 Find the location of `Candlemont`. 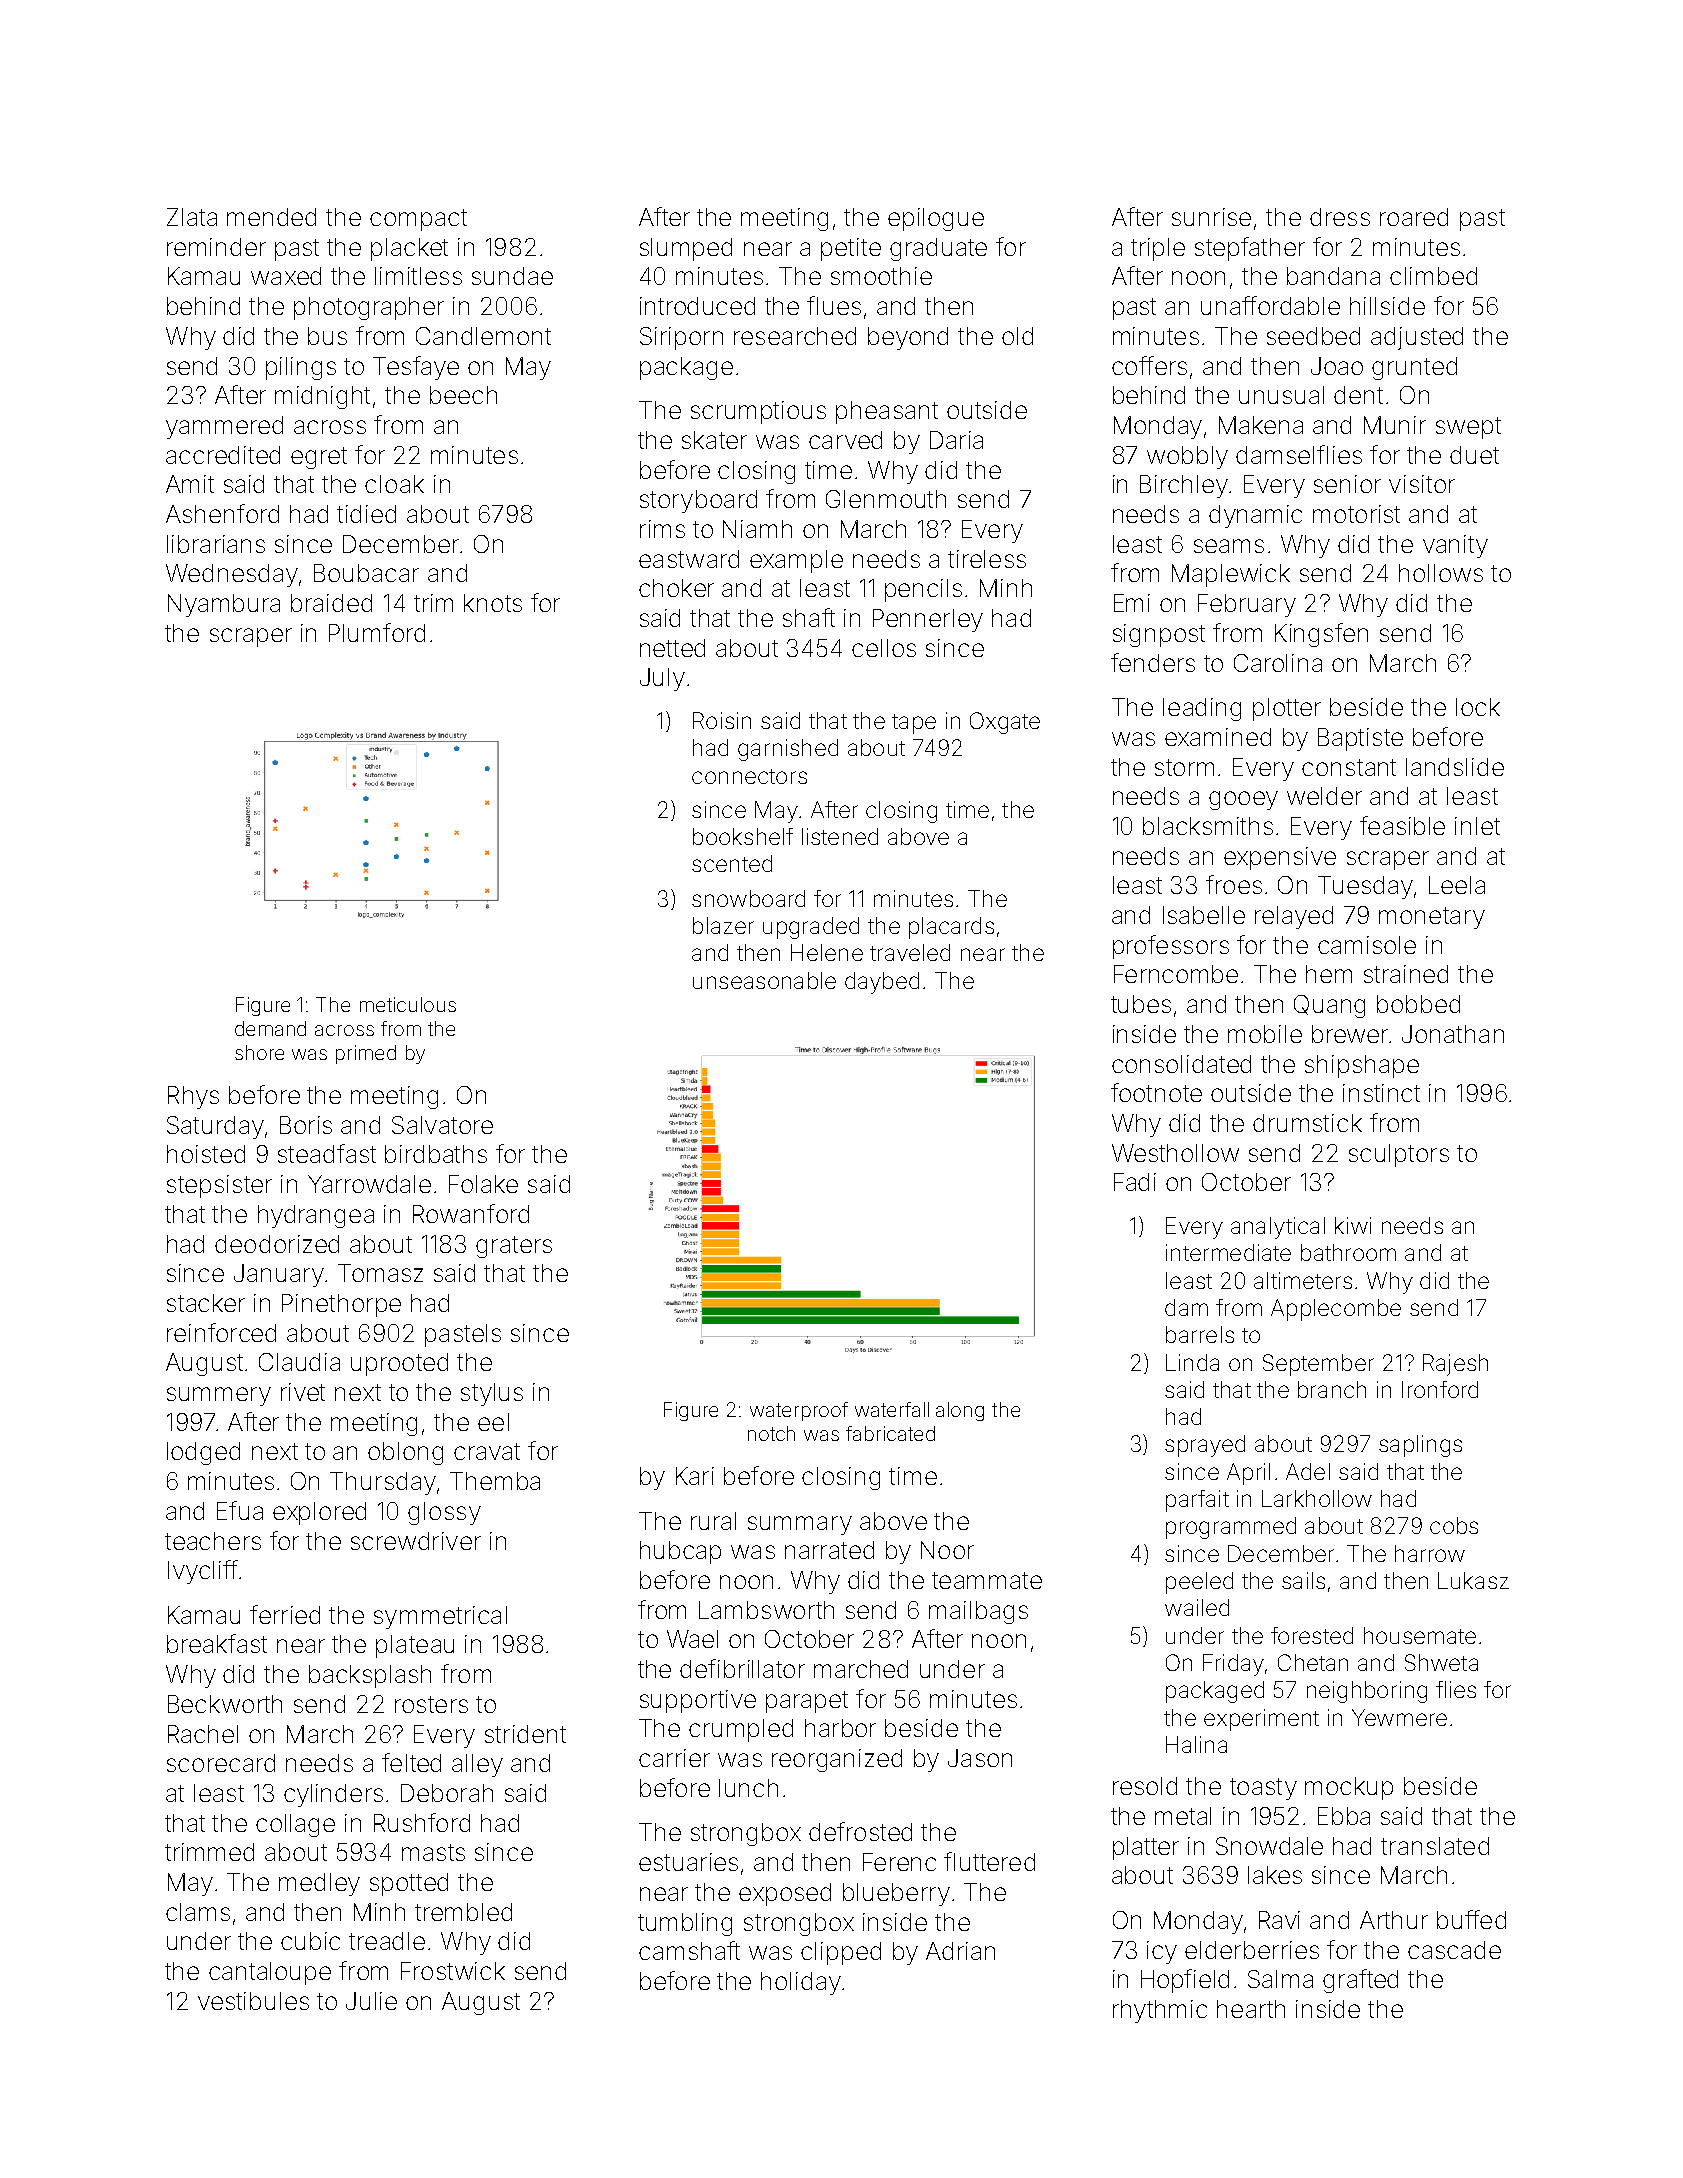

Candlemont is located at coordinates (483, 336).
